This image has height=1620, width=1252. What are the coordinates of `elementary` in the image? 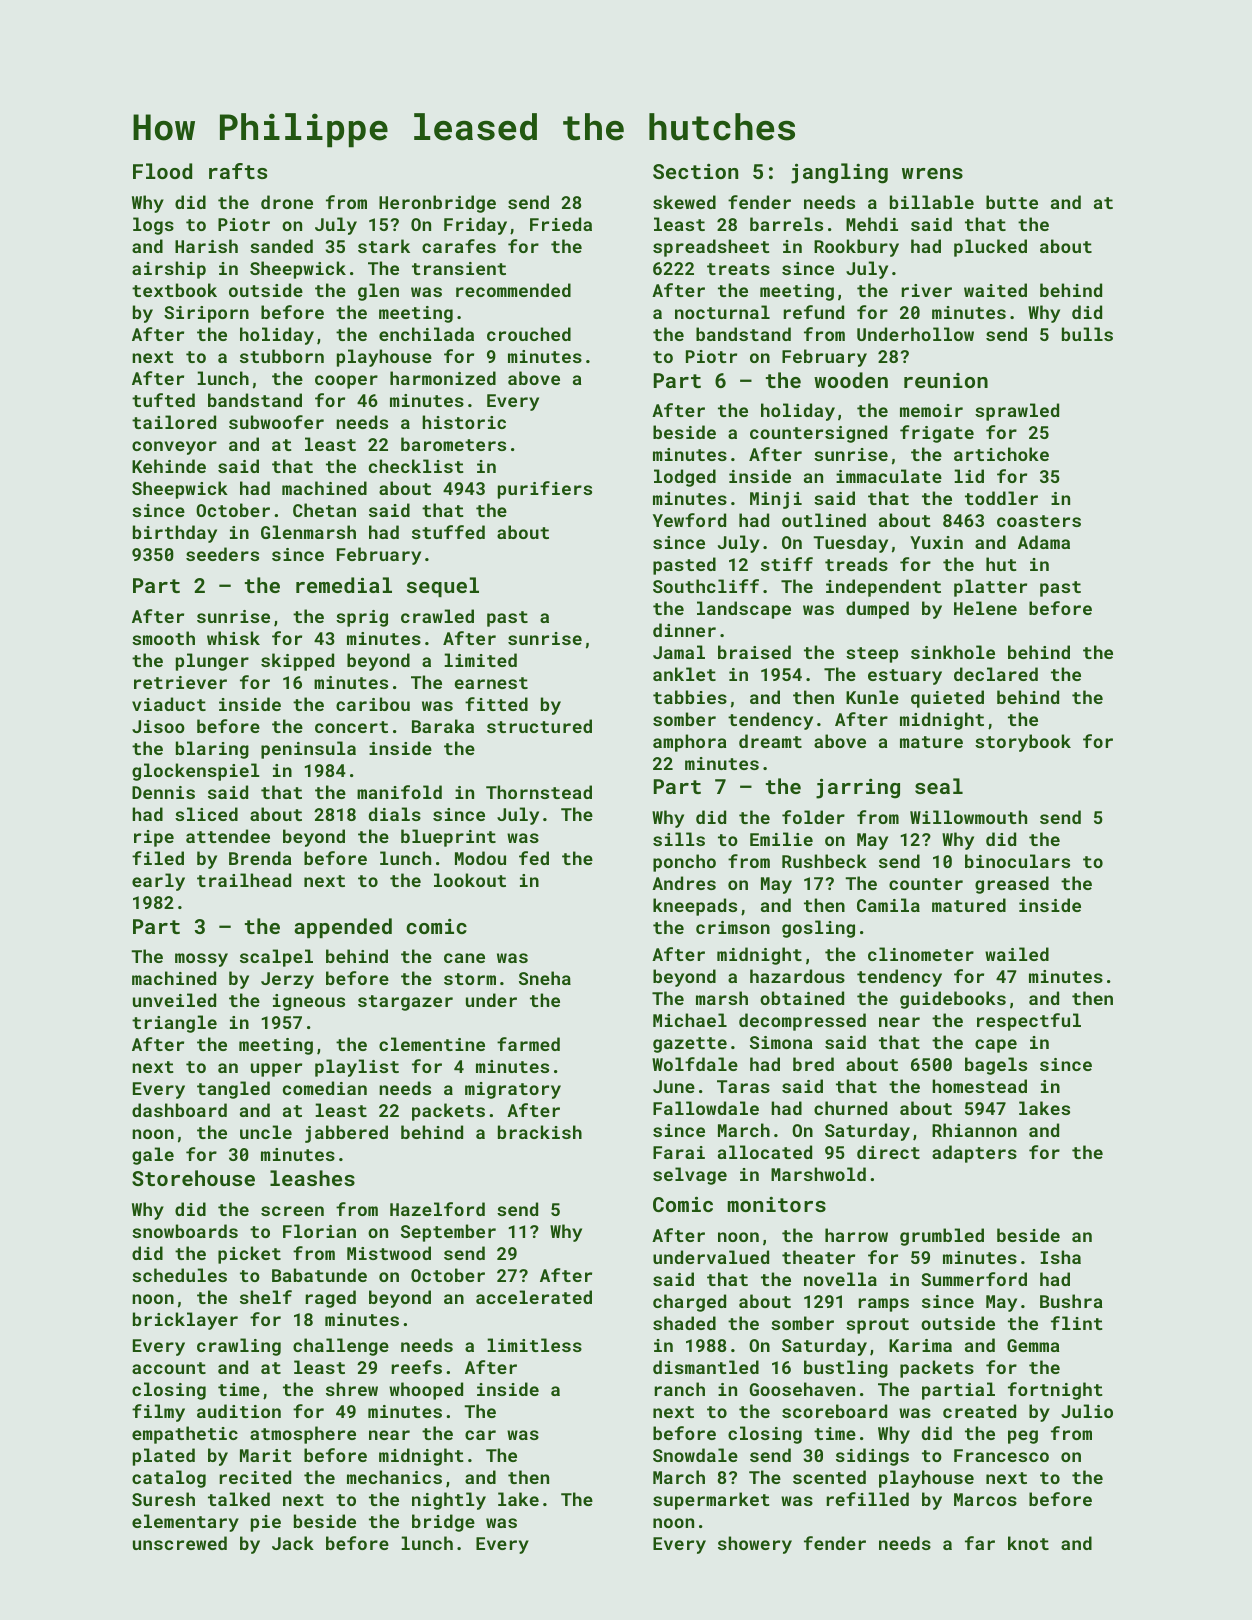 It's located at (185, 1523).
